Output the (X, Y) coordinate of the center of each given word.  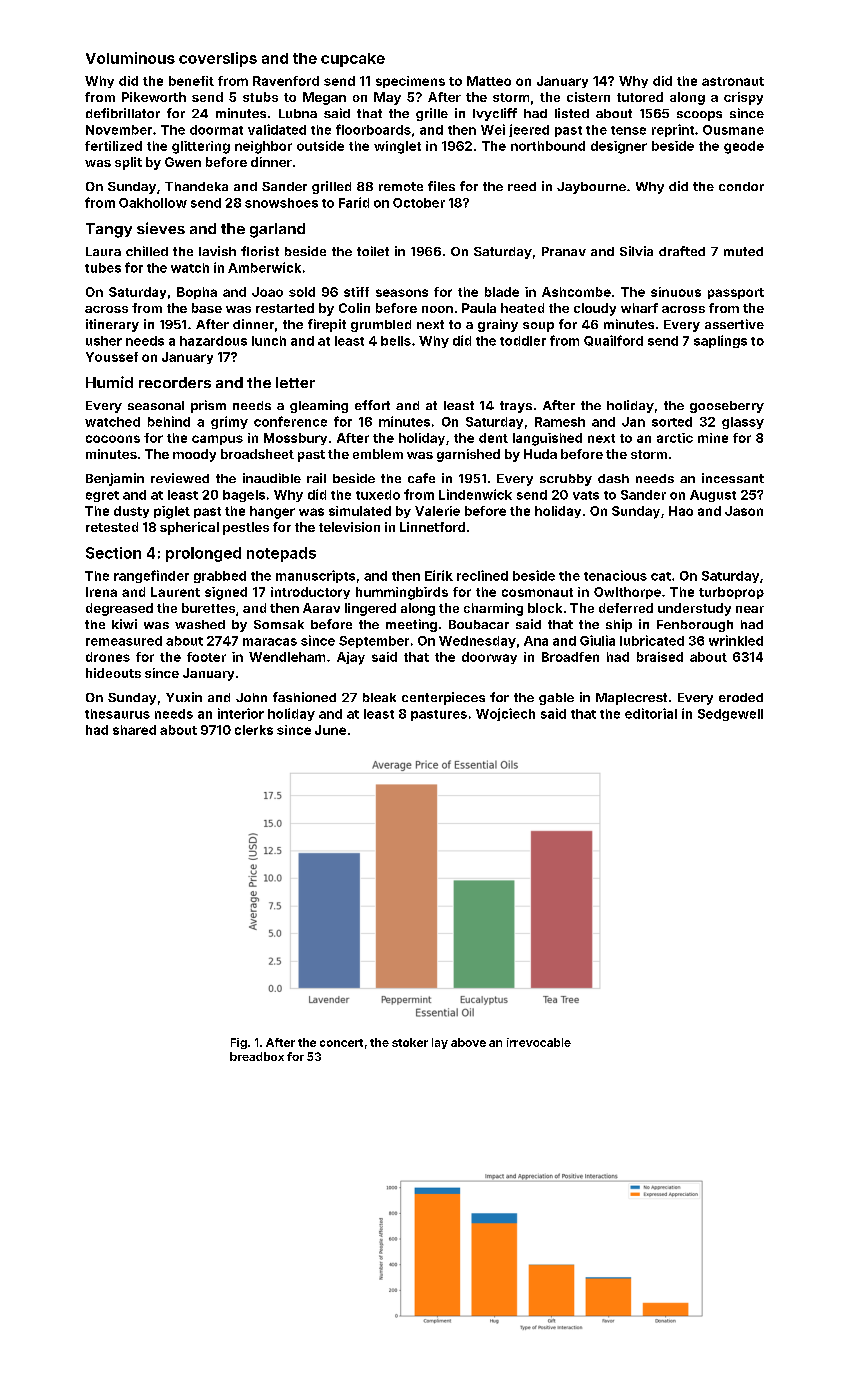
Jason (744, 511)
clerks (254, 730)
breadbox (257, 1056)
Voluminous (130, 58)
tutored (640, 97)
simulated (360, 511)
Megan (324, 98)
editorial (651, 713)
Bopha (197, 293)
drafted (682, 251)
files (441, 186)
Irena (101, 592)
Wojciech (505, 714)
